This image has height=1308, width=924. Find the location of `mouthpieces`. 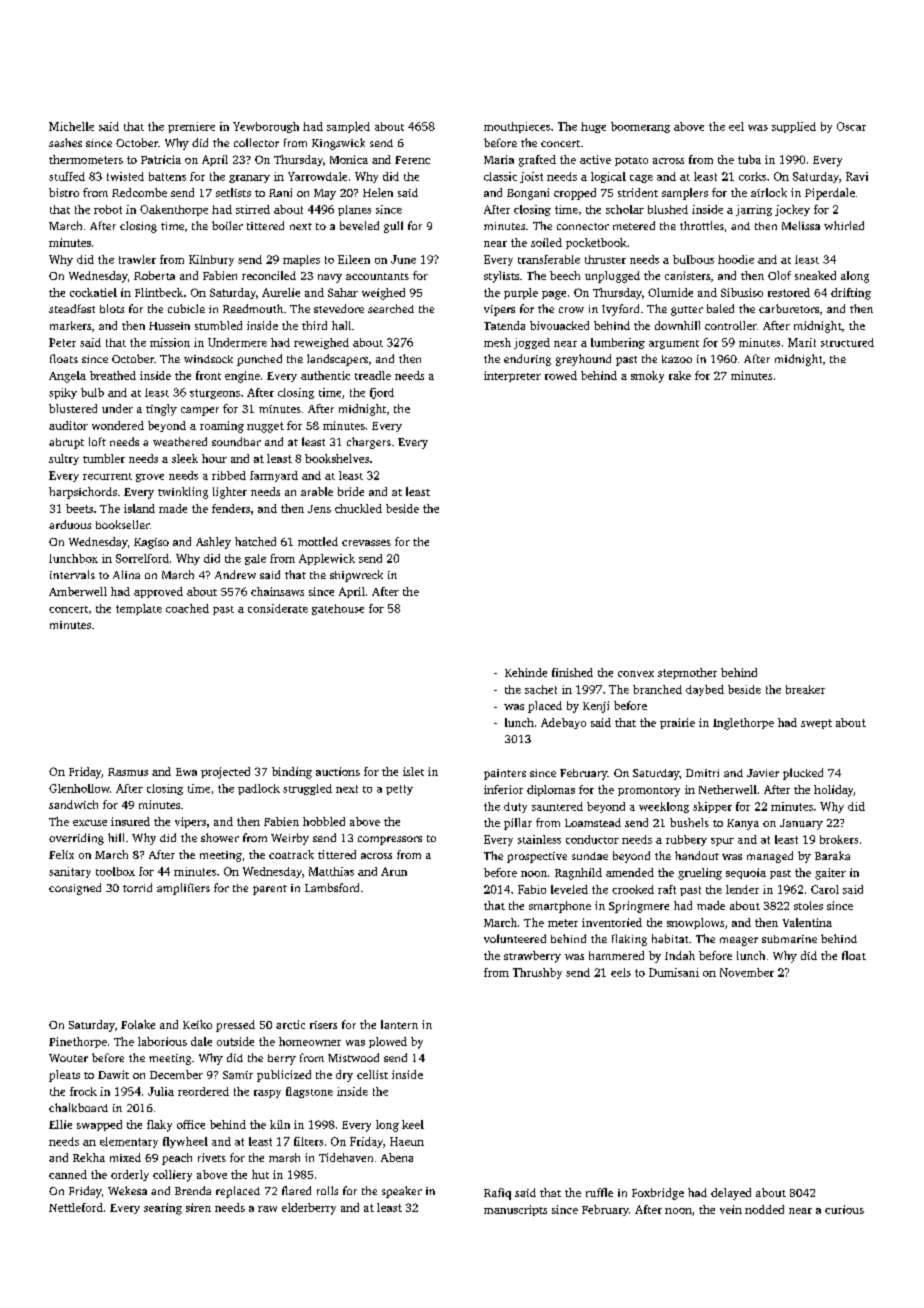

mouthpieces is located at coordinates (517, 127).
